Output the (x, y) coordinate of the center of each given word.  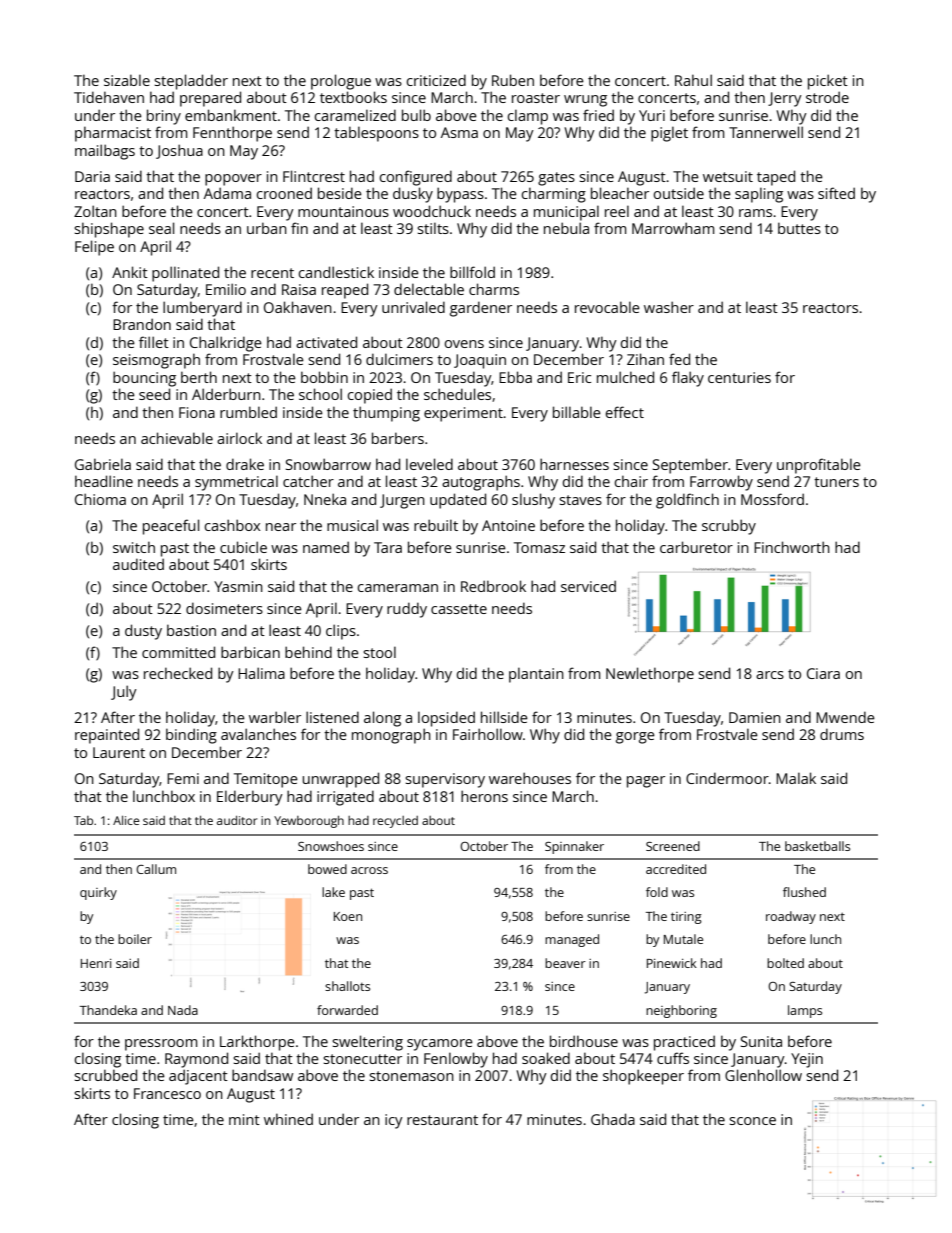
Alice (126, 820)
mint (244, 1119)
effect (625, 412)
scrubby (729, 527)
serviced (588, 586)
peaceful (171, 527)
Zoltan (95, 211)
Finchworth (792, 547)
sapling (759, 195)
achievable (177, 438)
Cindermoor (727, 778)
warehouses (530, 778)
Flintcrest (314, 176)
